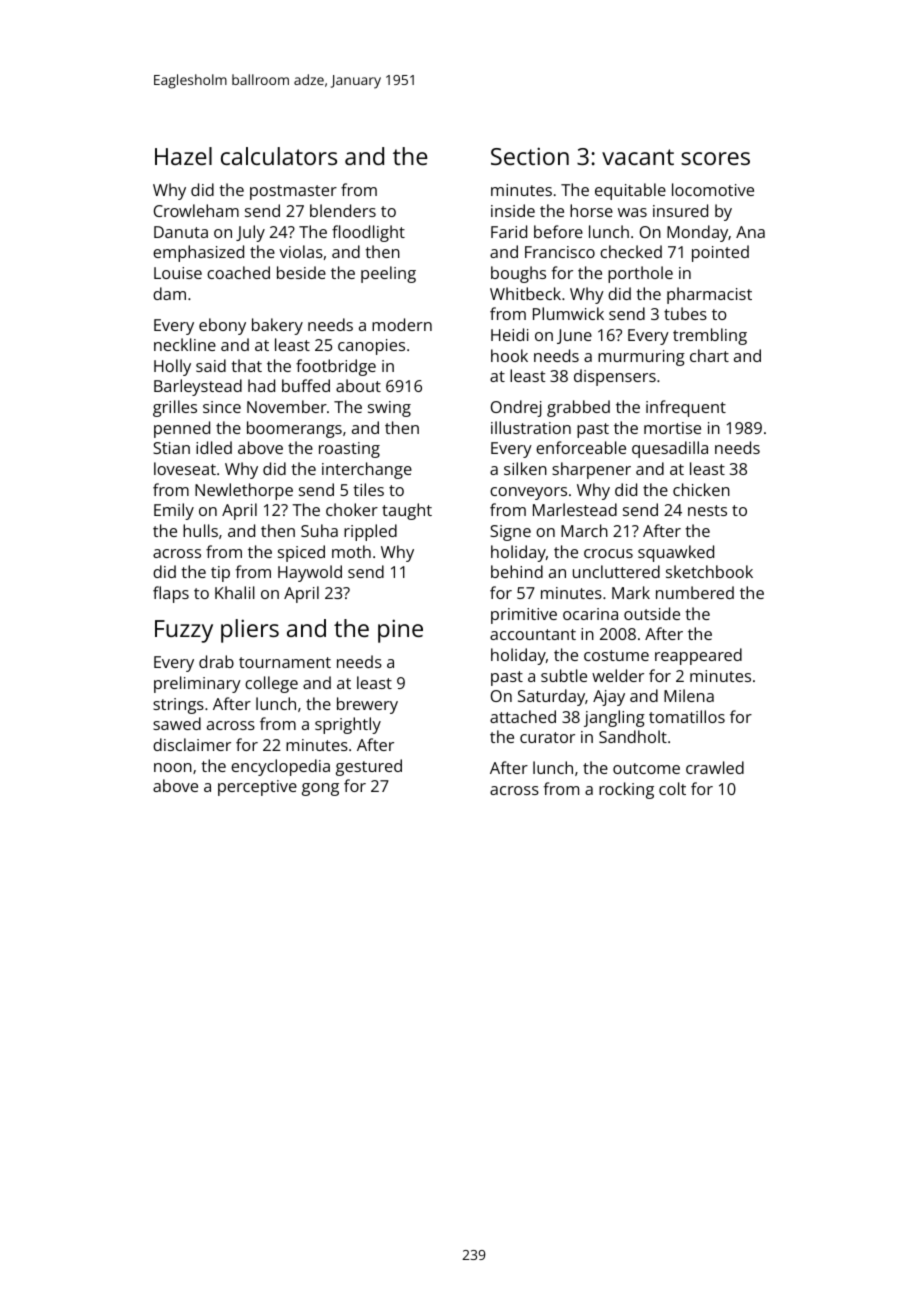 Image resolution: width=924 pixels, height=1311 pixels. I want to click on Hazel, so click(183, 156).
